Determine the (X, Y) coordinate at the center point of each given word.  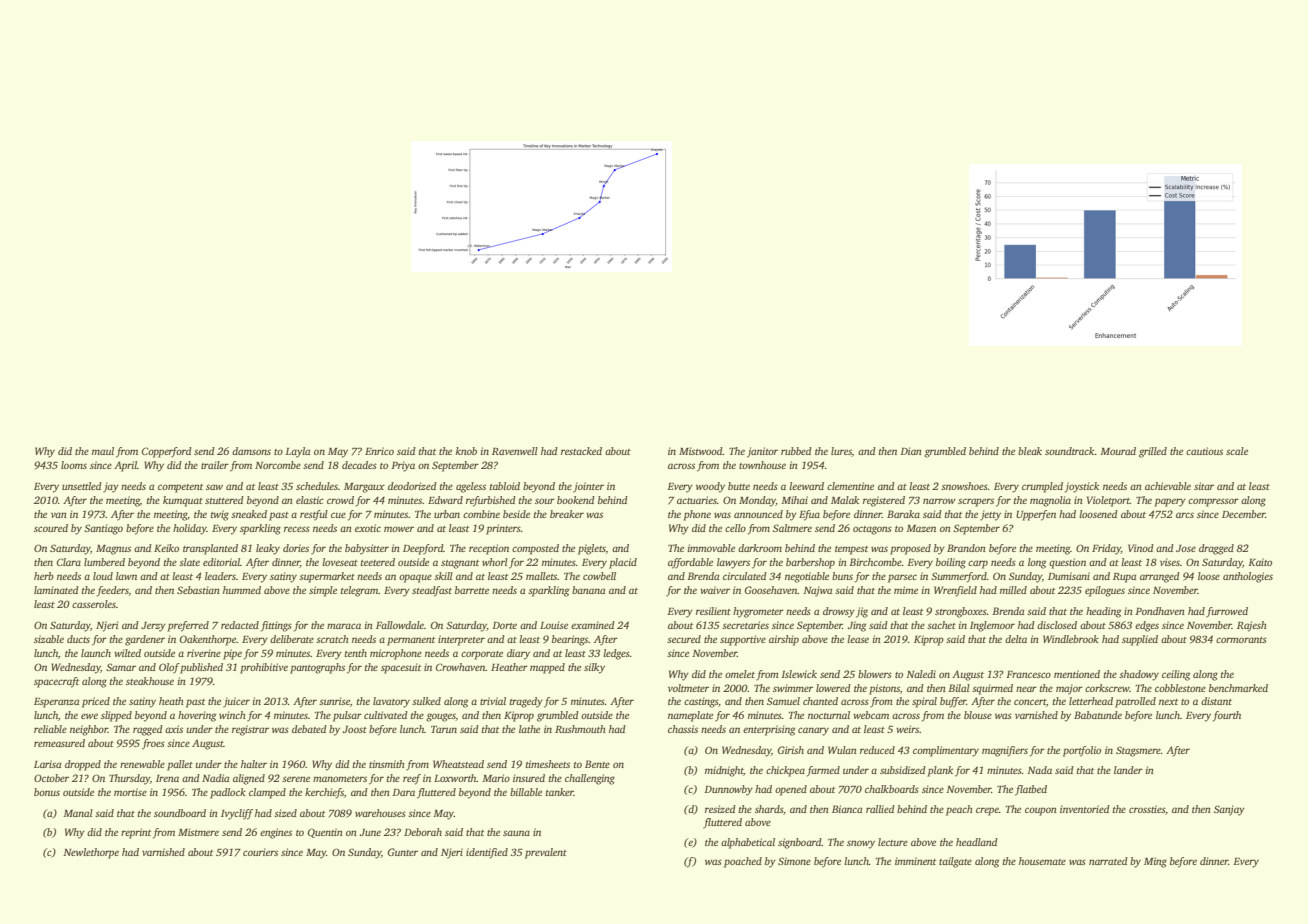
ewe (89, 716)
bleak (1030, 451)
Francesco (1028, 674)
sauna (516, 833)
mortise (130, 792)
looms (74, 465)
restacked (581, 451)
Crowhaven (461, 667)
